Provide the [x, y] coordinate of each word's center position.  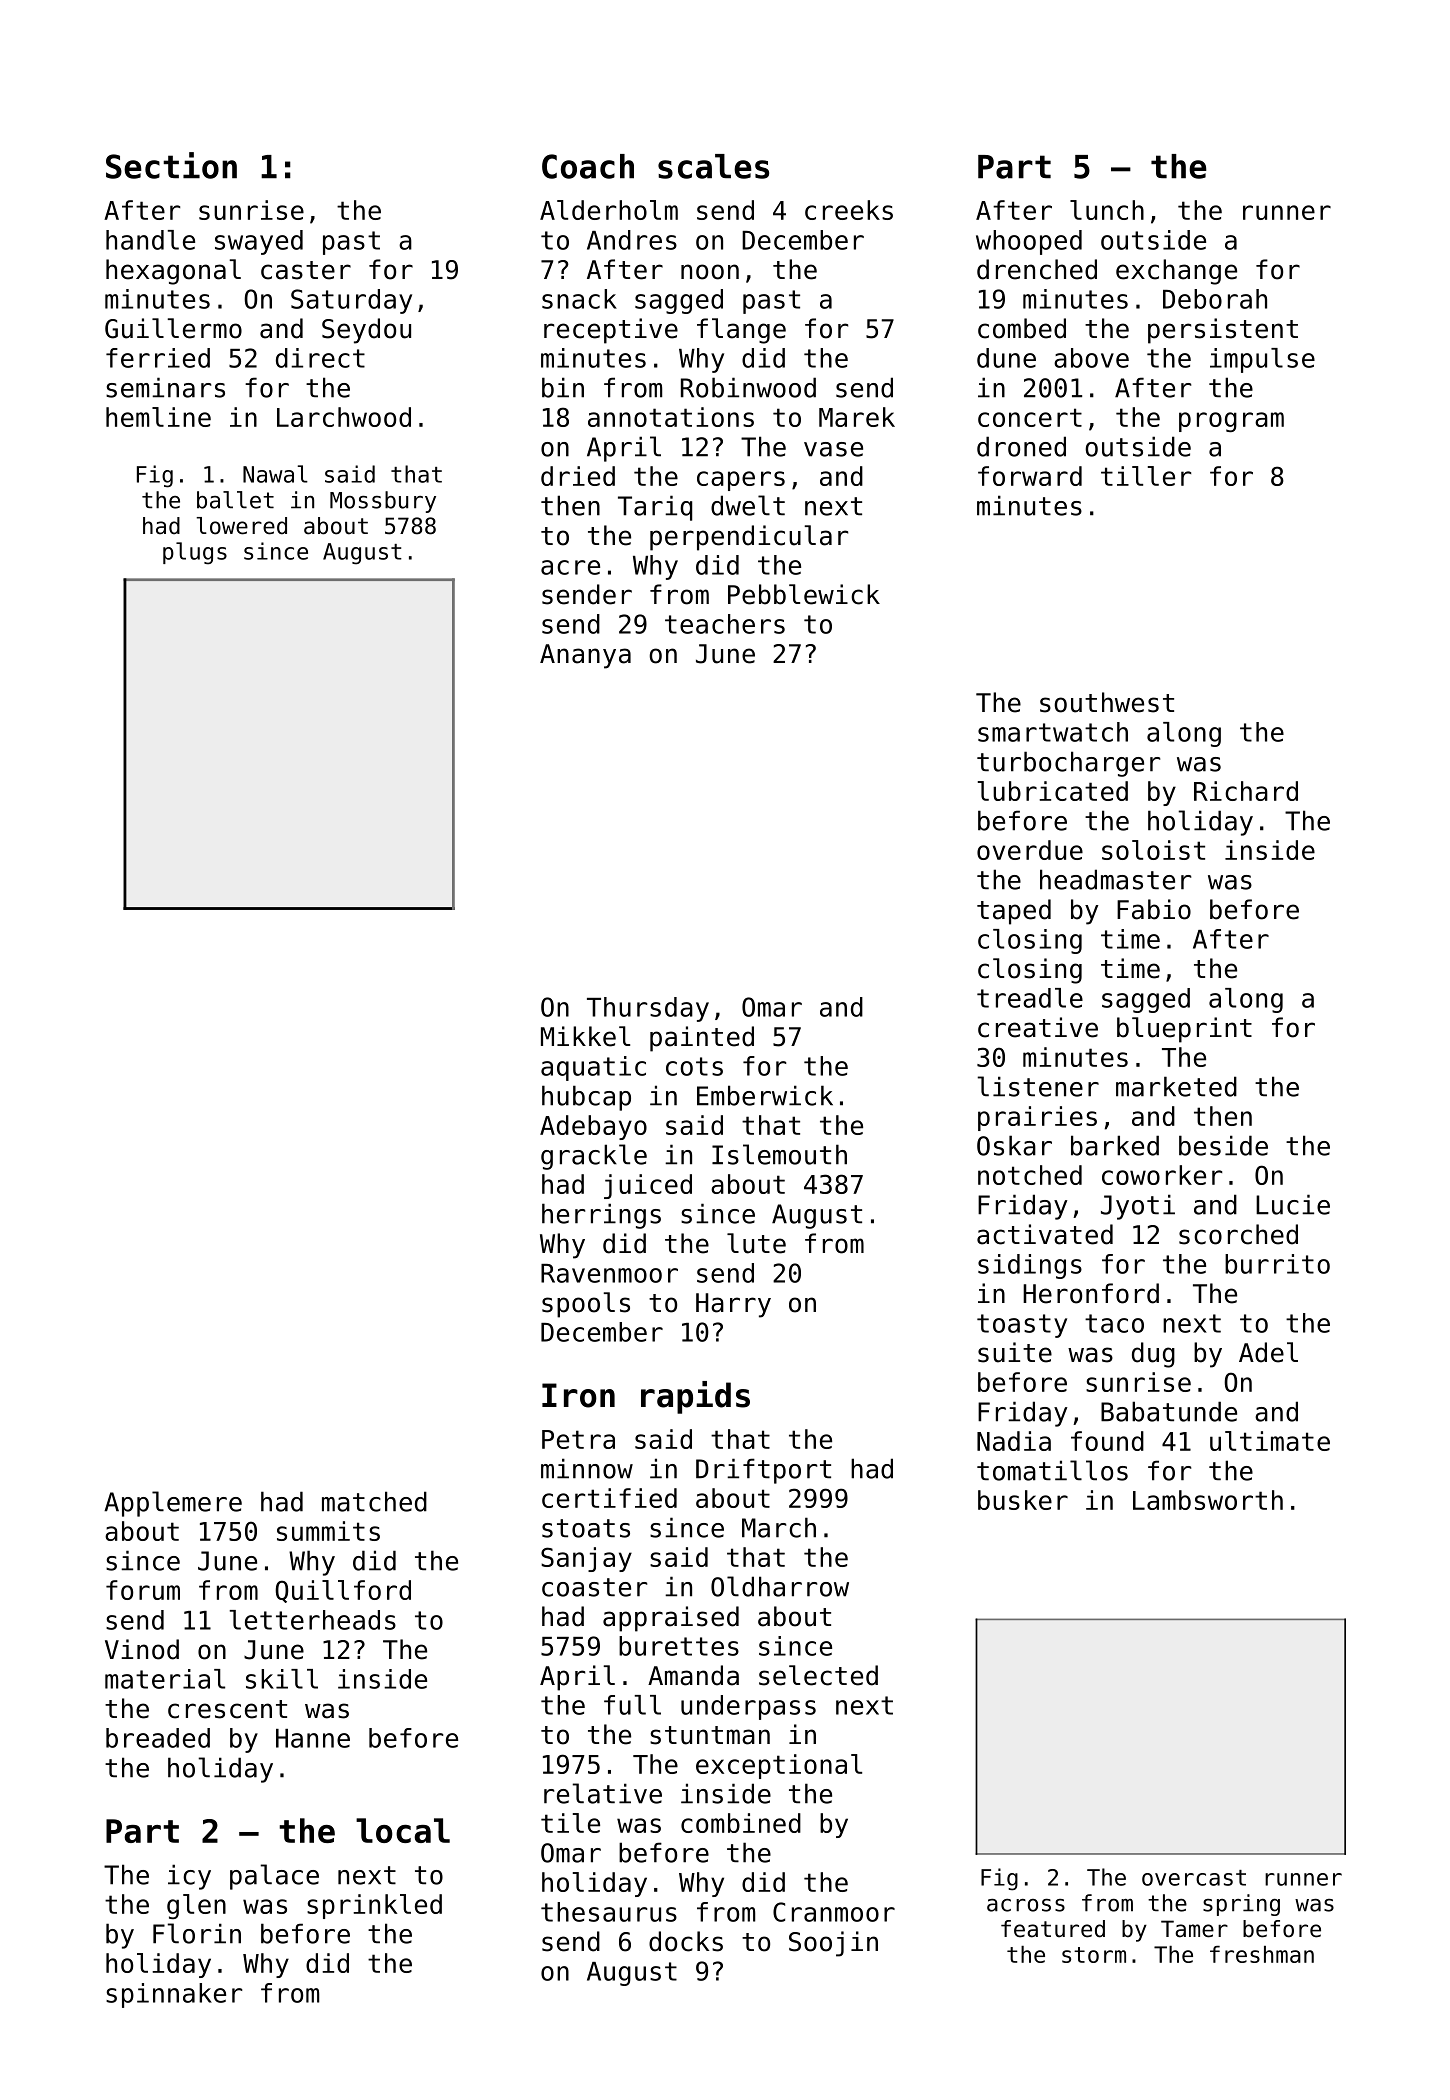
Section [171, 165]
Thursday [648, 1009]
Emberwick [765, 1095]
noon [710, 272]
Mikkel [585, 1036]
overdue [1030, 850]
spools [586, 1305]
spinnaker [174, 1995]
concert [1030, 417]
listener [1038, 1086]
